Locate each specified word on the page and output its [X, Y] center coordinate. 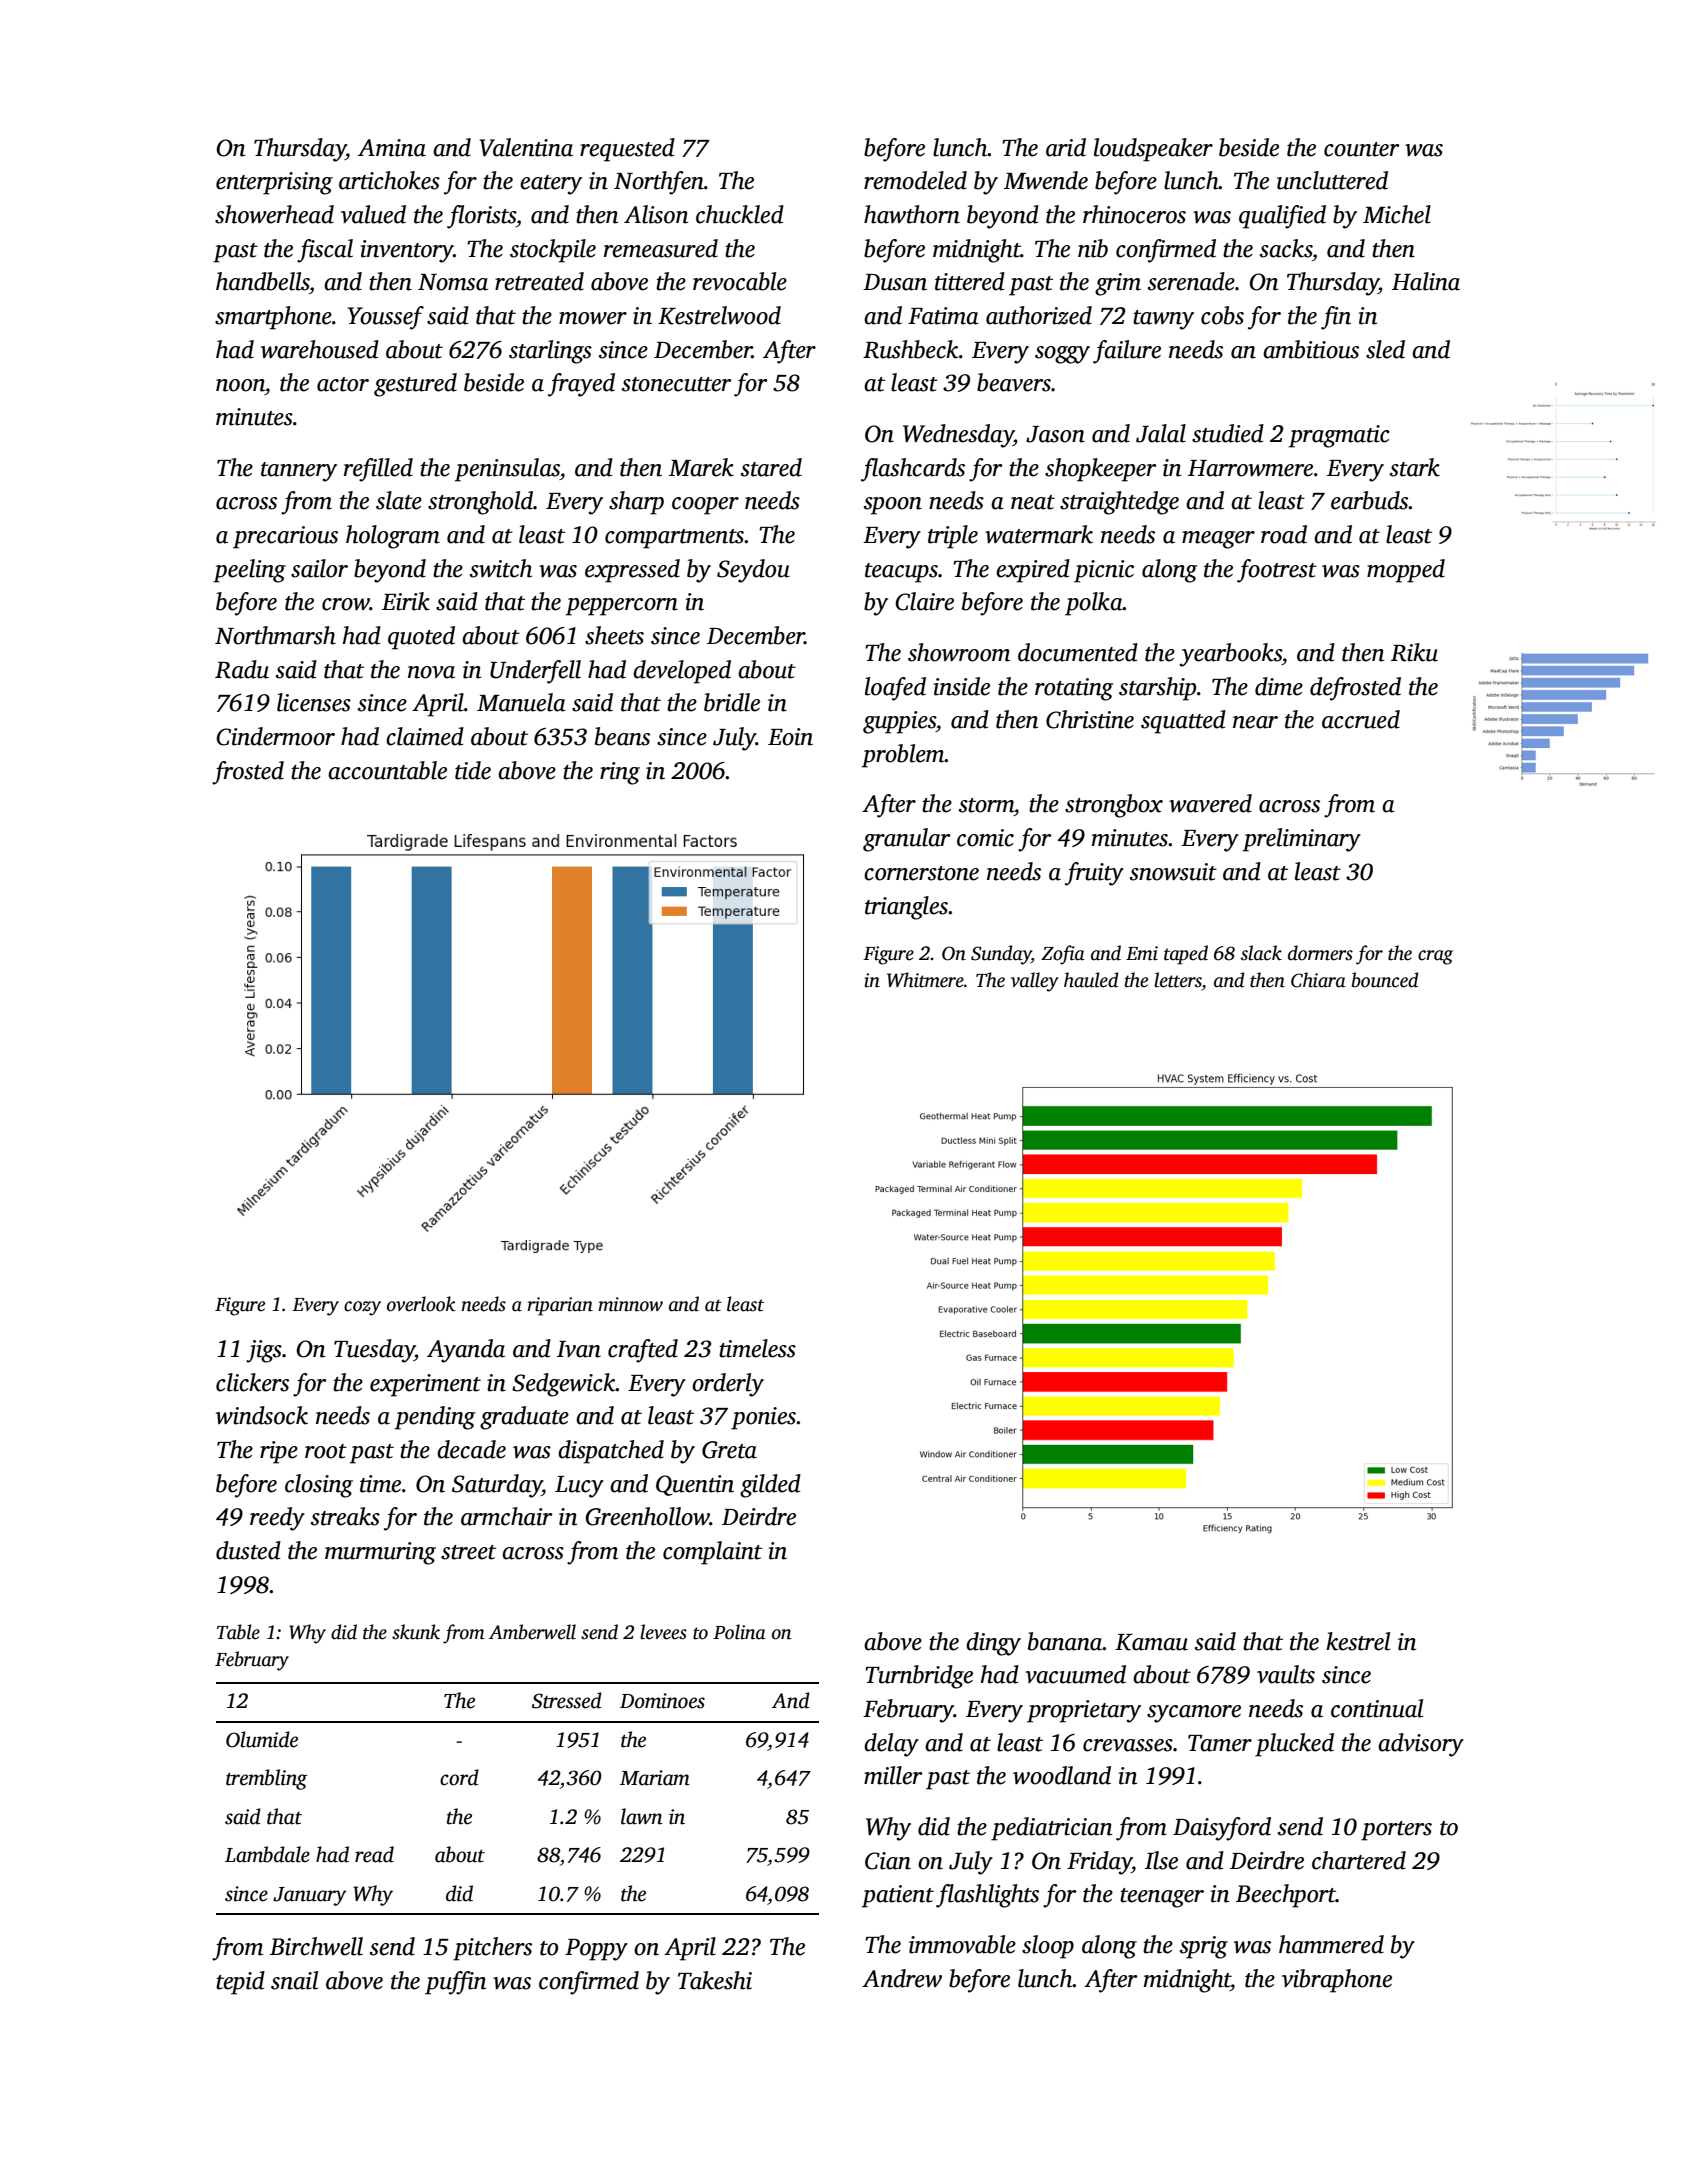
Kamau [1151, 1642]
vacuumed [1075, 1674]
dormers [1320, 953]
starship [1157, 689]
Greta [729, 1450]
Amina [392, 148]
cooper [705, 506]
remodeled [915, 180]
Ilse [1161, 1860]
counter [1361, 149]
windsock [262, 1415]
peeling [249, 571]
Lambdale [267, 1854]
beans [622, 736]
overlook [421, 1304]
